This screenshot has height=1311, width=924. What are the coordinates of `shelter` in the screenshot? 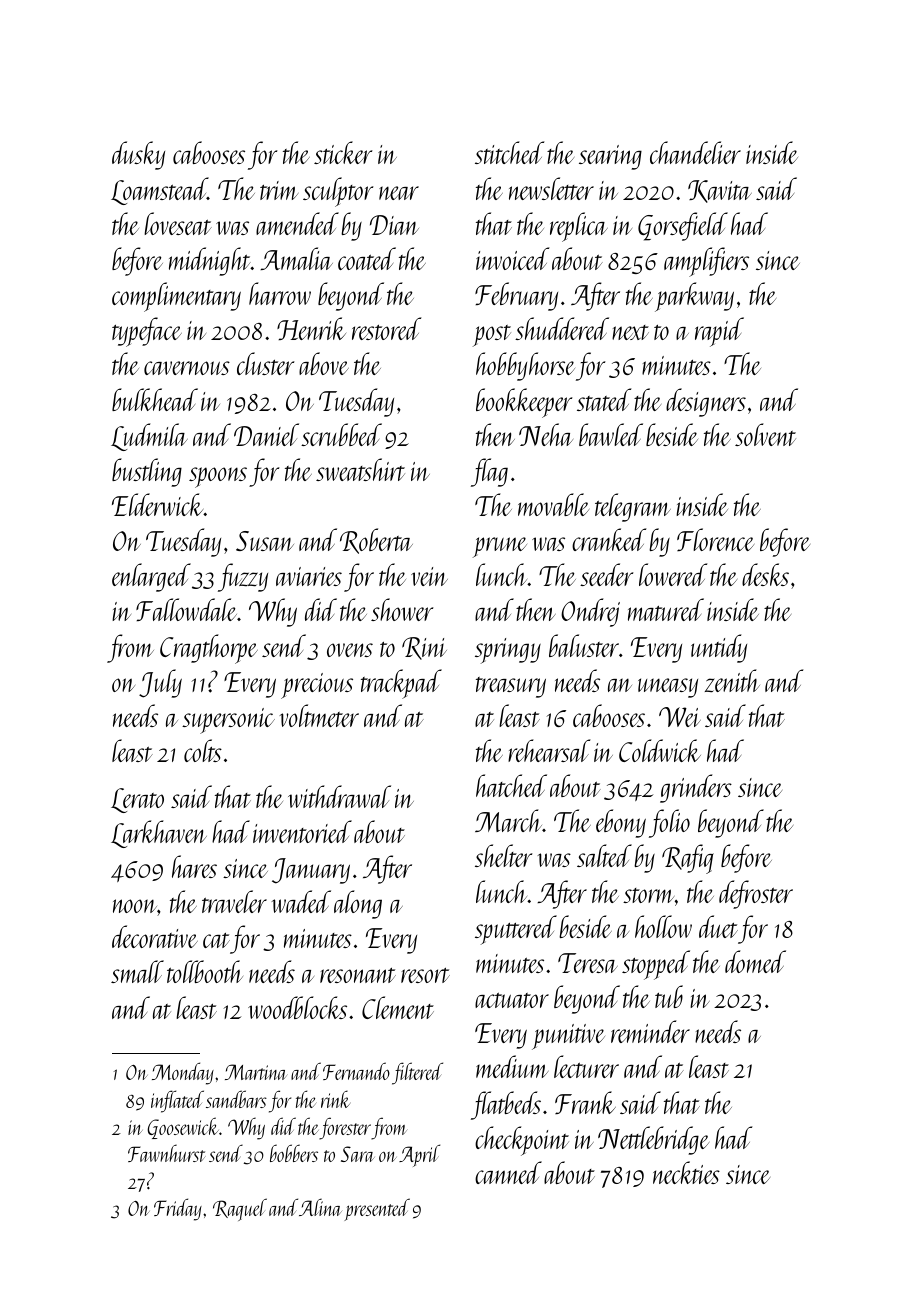 It's located at (503, 855).
